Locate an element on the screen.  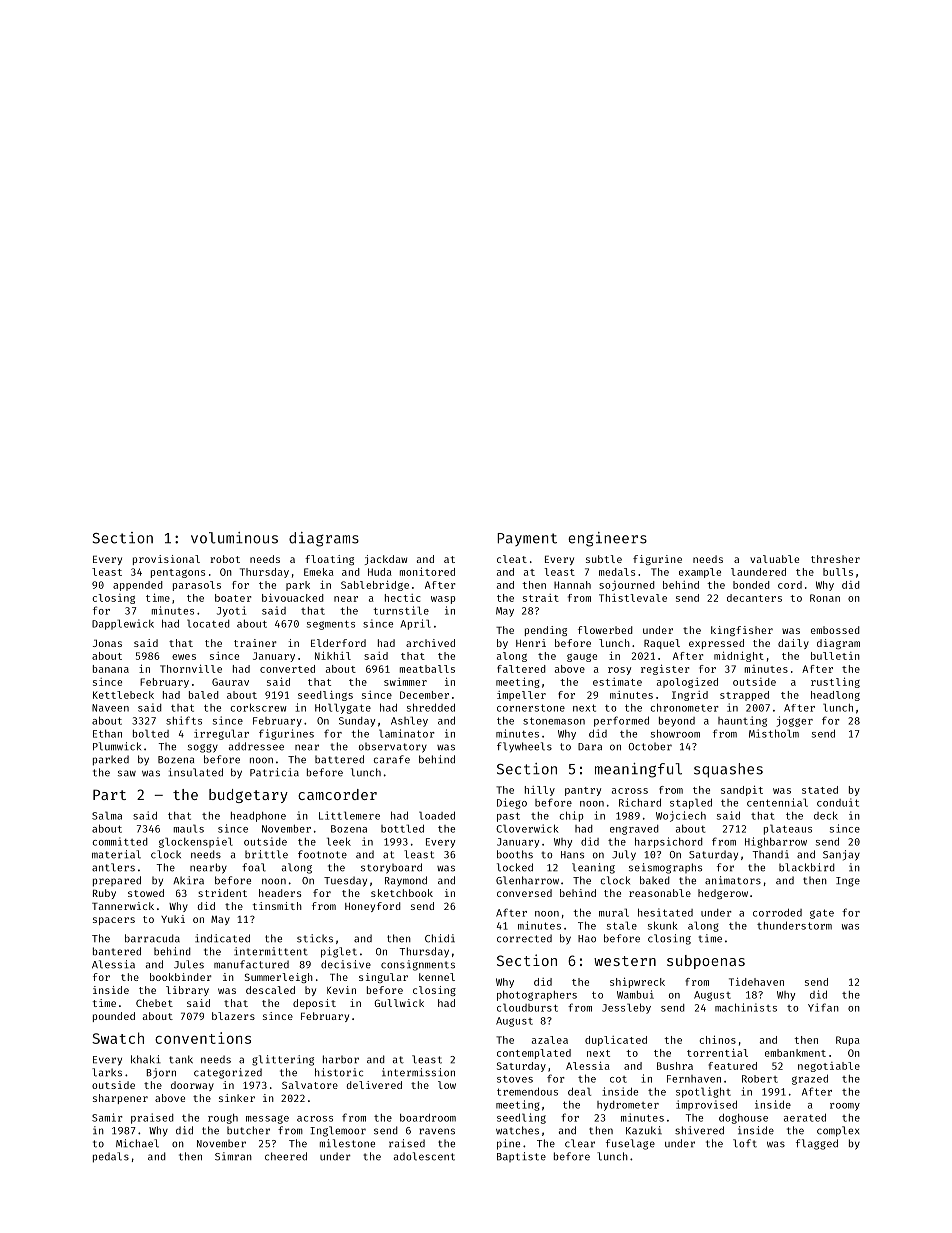
flagged is located at coordinates (817, 1144).
